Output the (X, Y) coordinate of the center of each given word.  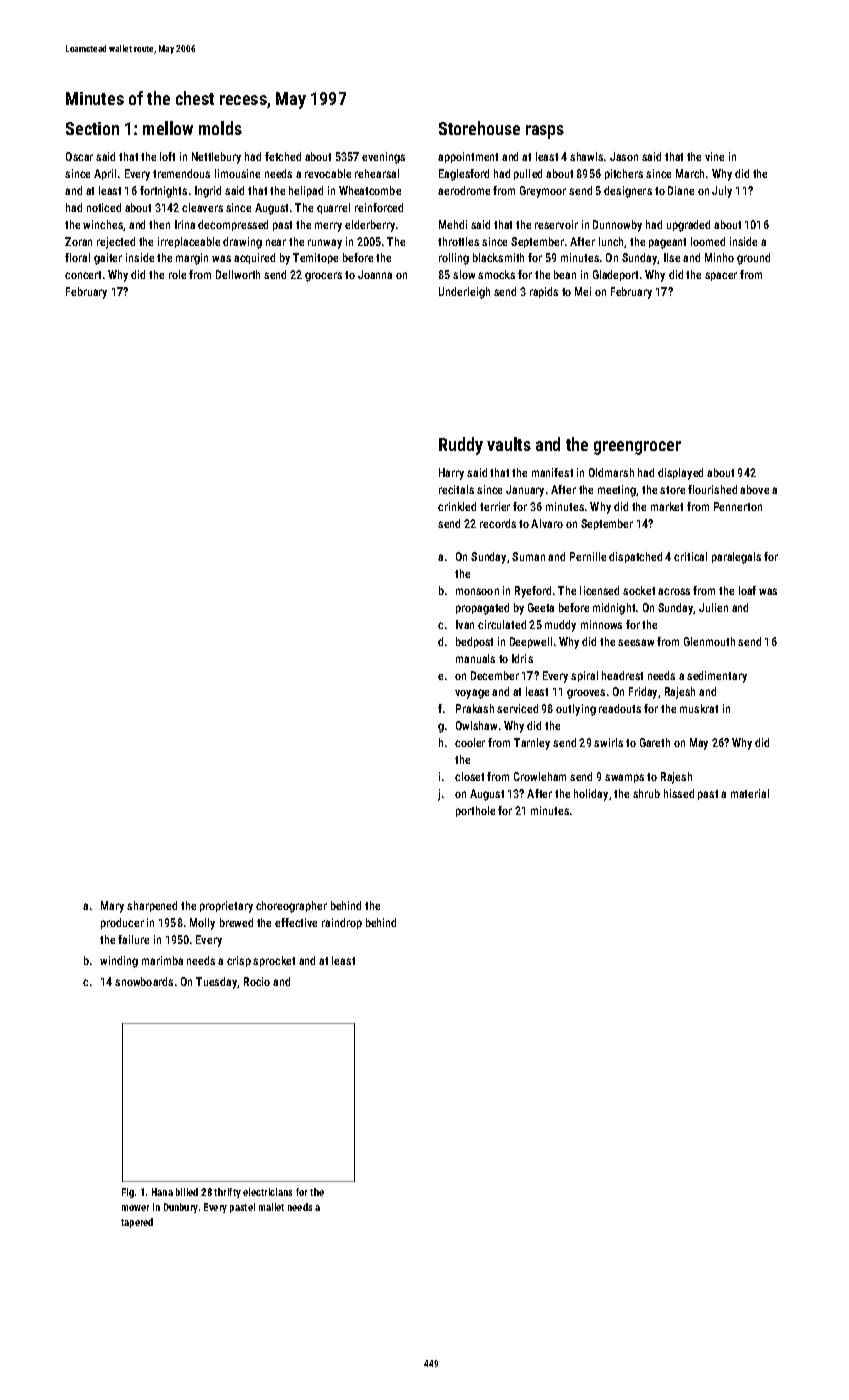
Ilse (672, 257)
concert (83, 275)
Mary (112, 907)
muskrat (699, 708)
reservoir (556, 224)
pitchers (624, 174)
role (177, 274)
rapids (544, 292)
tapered (137, 1223)
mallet (271, 1207)
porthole (475, 811)
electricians (267, 1192)
